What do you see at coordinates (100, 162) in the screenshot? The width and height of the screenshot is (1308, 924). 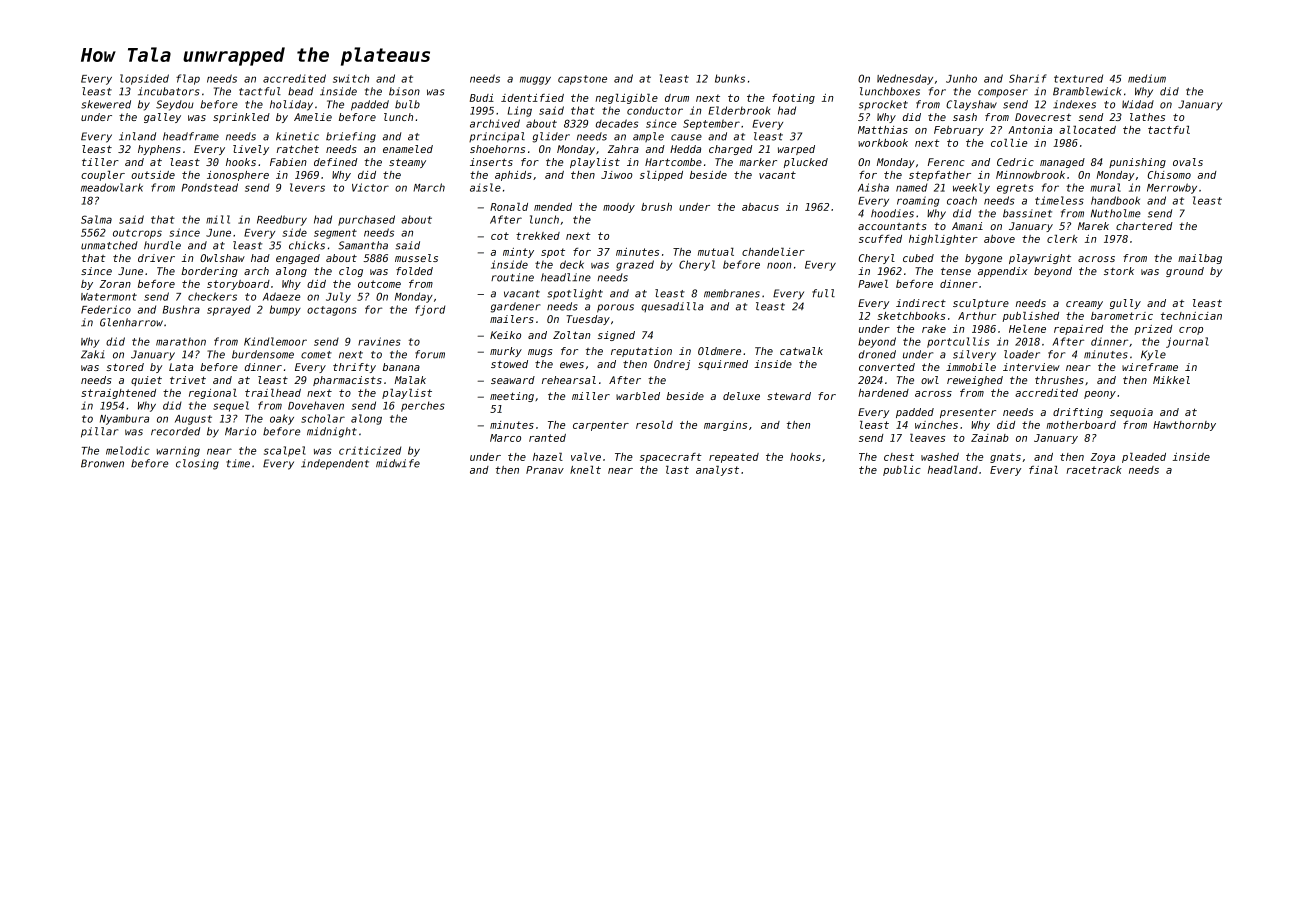 I see `tiller` at bounding box center [100, 162].
